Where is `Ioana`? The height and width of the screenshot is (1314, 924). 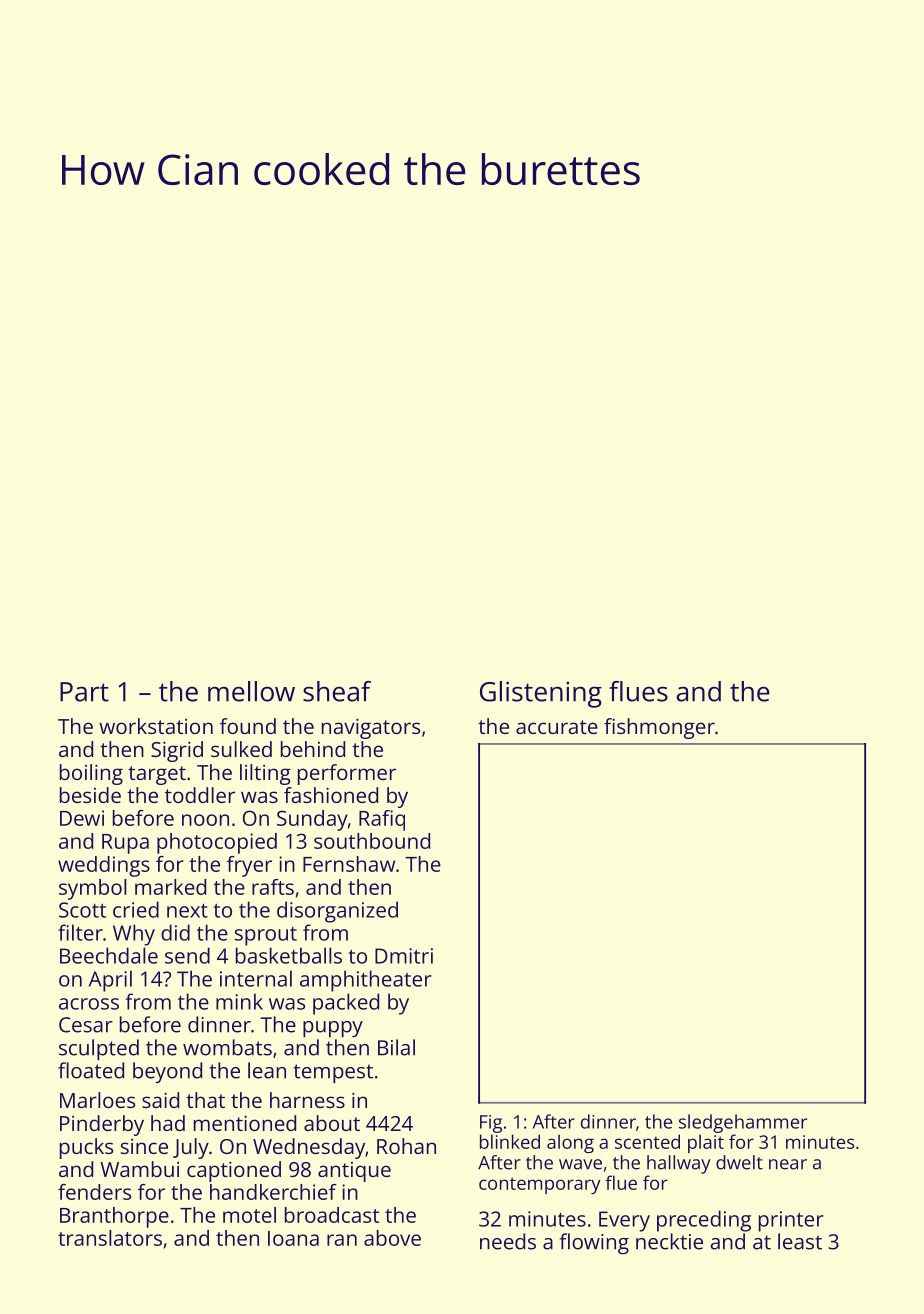 Ioana is located at coordinates (293, 1238).
